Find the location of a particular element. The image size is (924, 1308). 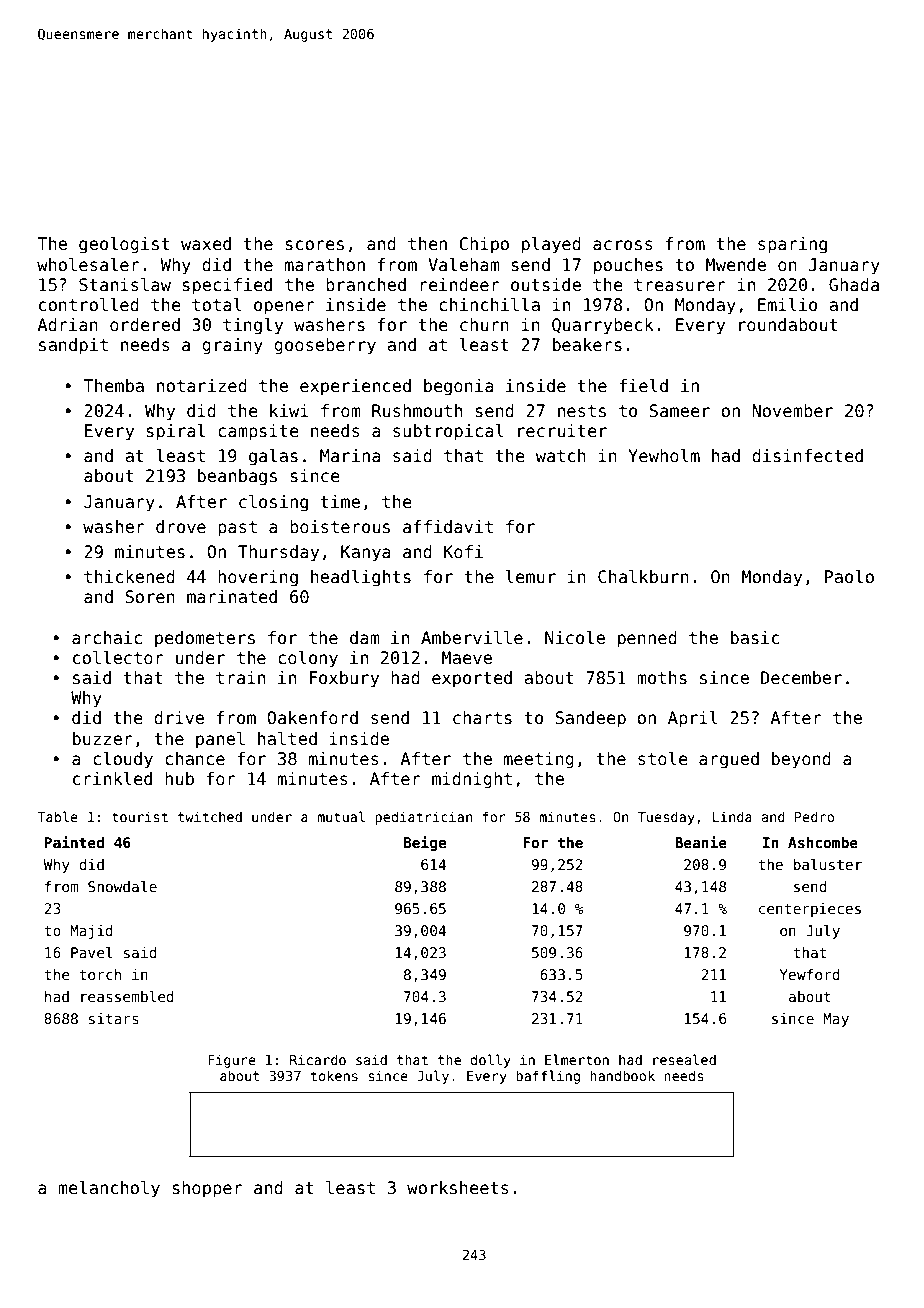

disinfected is located at coordinates (807, 456).
